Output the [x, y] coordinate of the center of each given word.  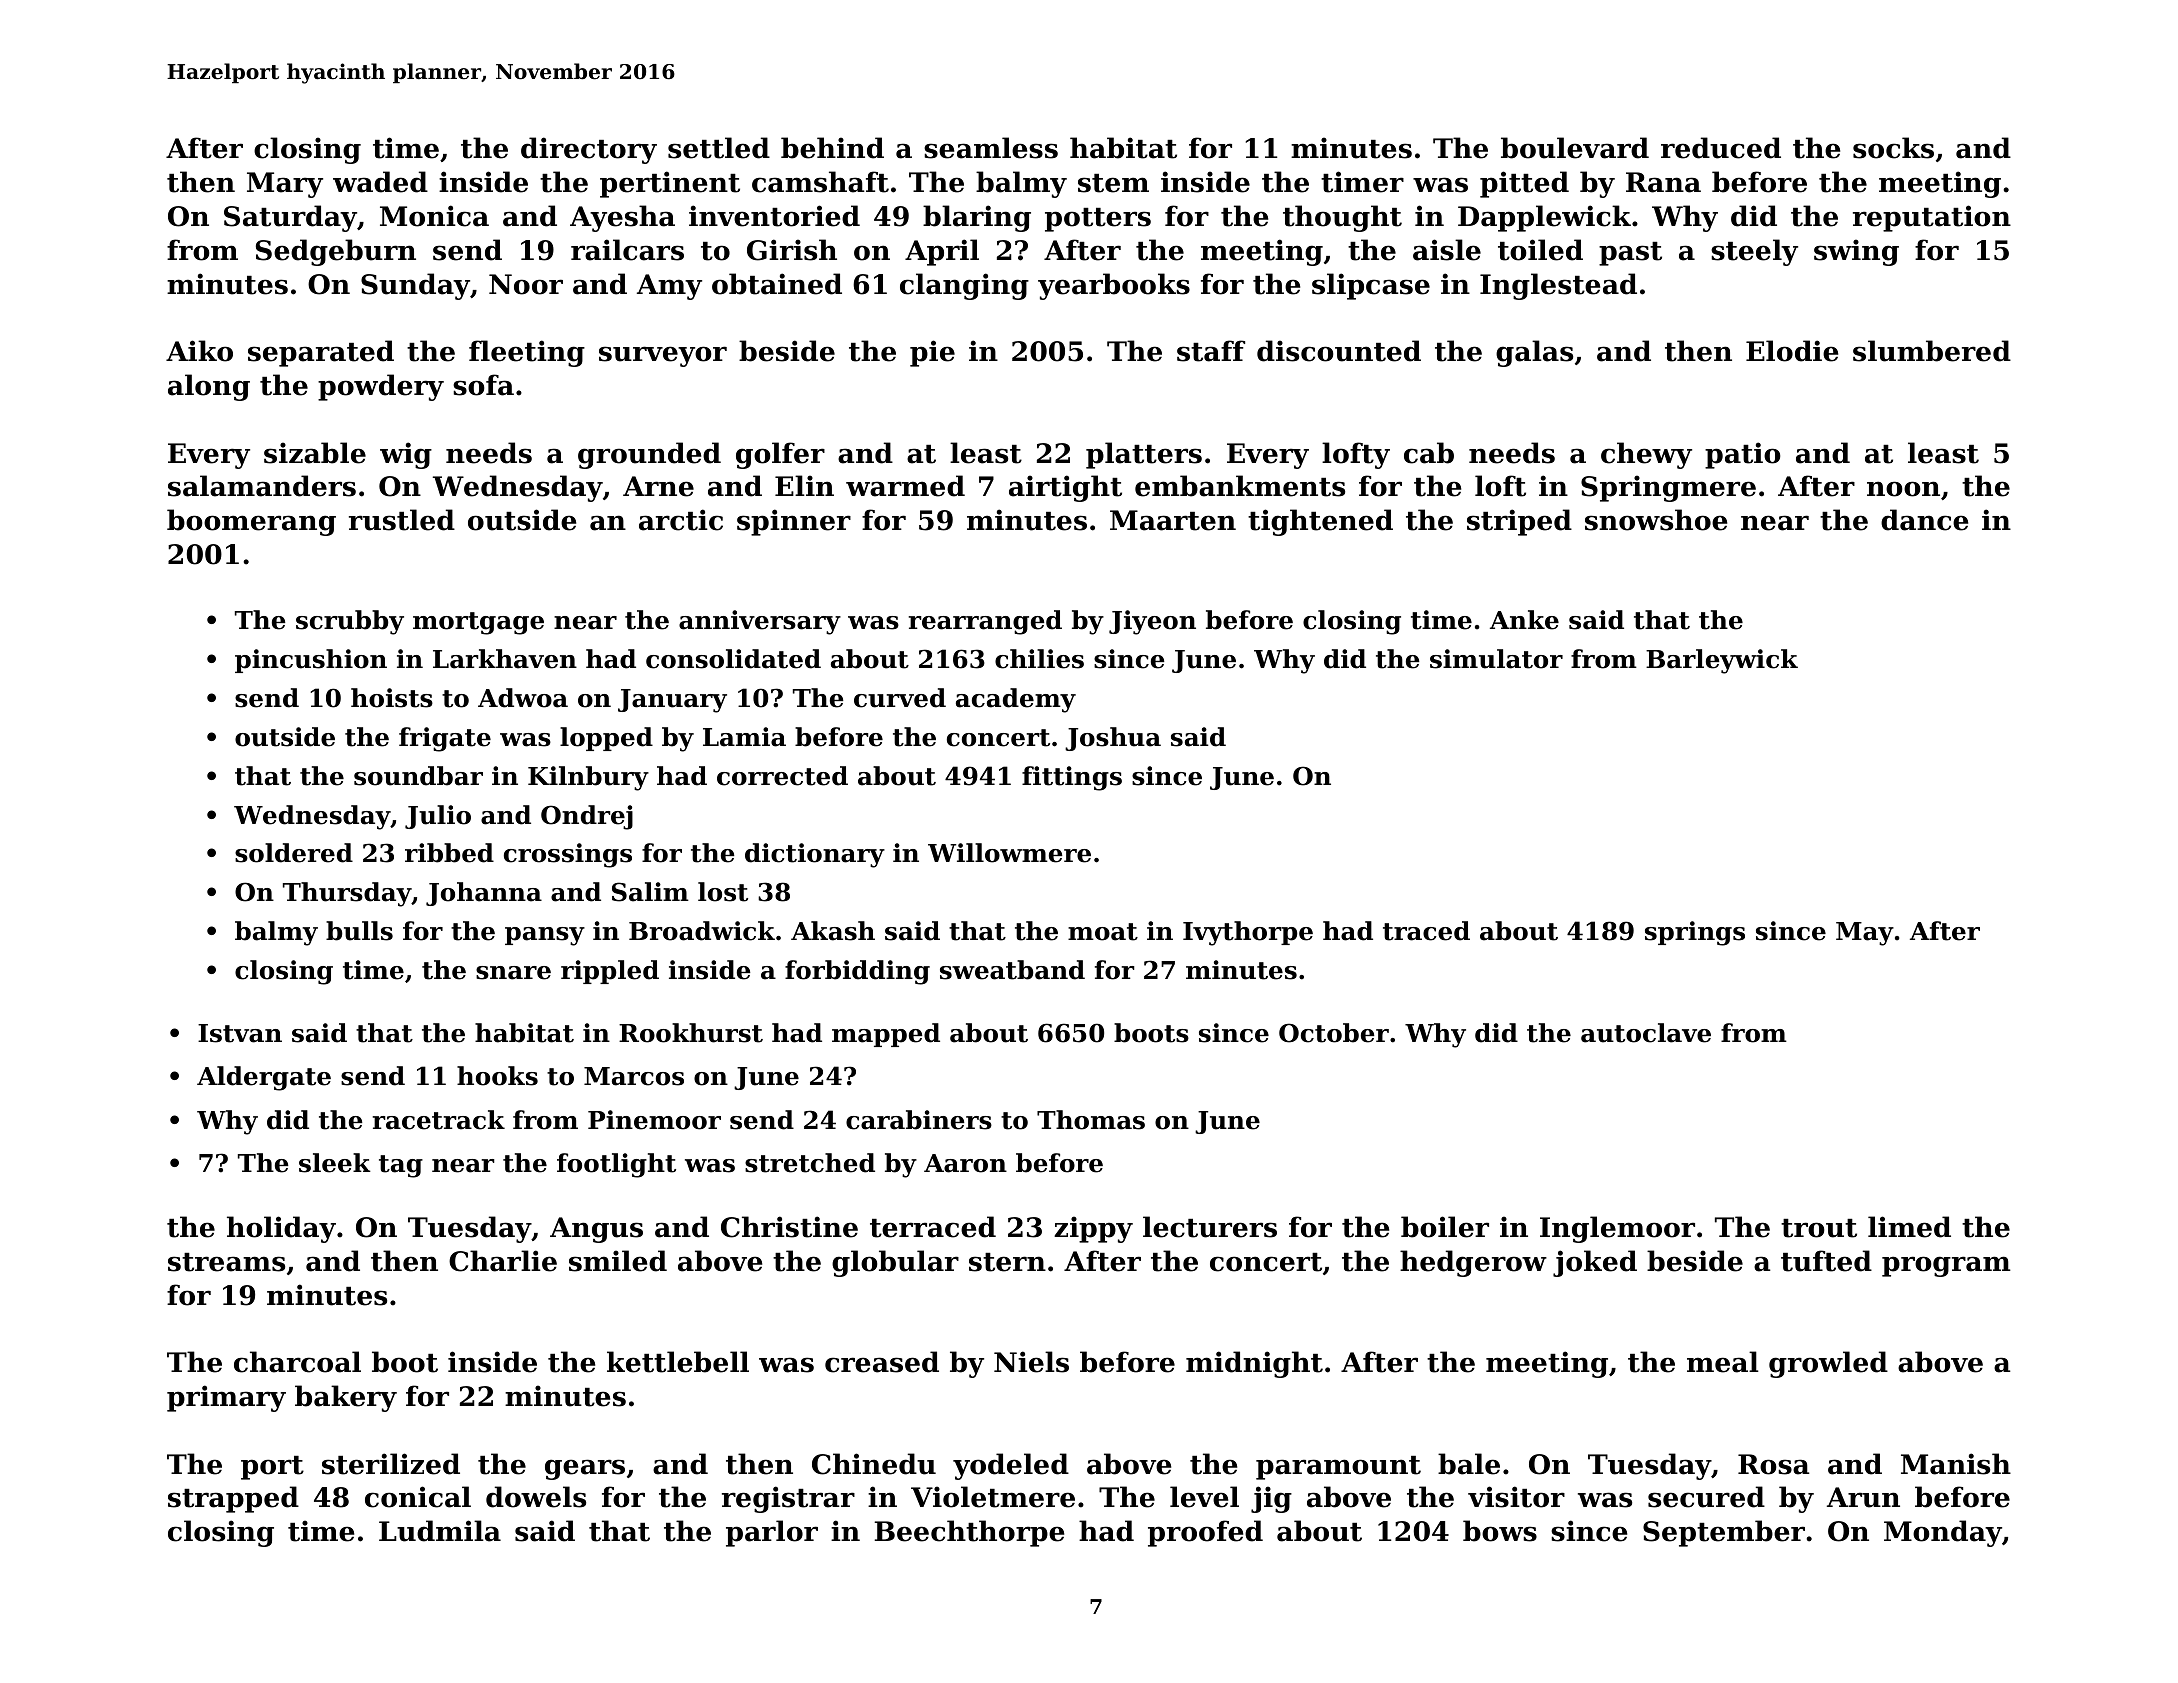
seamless [991, 148]
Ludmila [440, 1531]
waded [380, 182]
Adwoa [523, 698]
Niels [1031, 1362]
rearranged [985, 622]
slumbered [1932, 351]
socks [1893, 148]
